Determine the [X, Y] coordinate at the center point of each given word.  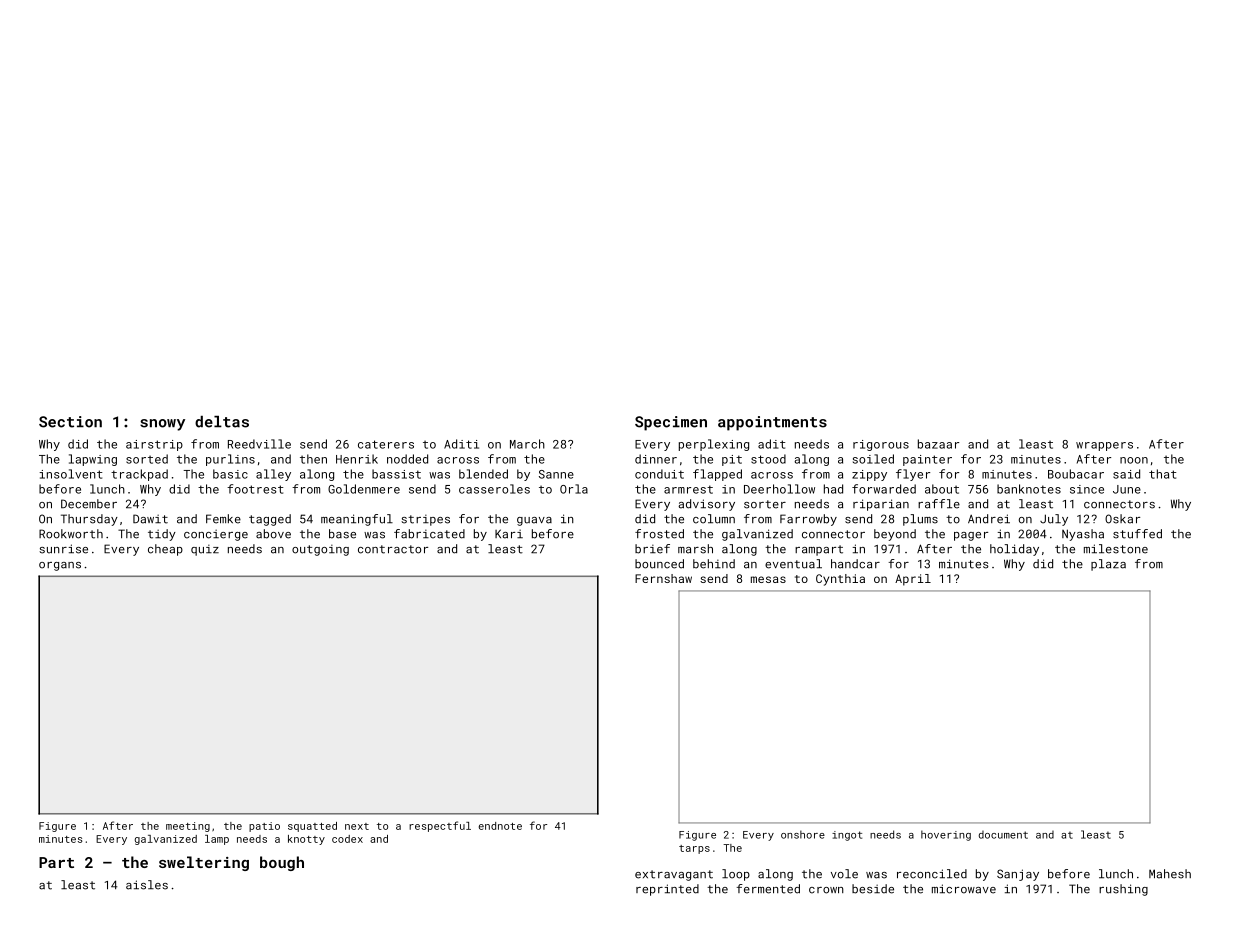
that [1162, 474]
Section [70, 422]
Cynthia [840, 580]
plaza [1108, 565]
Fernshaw [663, 578]
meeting [188, 827]
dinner [656, 459]
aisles [147, 885]
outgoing [320, 550]
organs [60, 566]
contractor [393, 549]
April [913, 580]
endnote [500, 826]
